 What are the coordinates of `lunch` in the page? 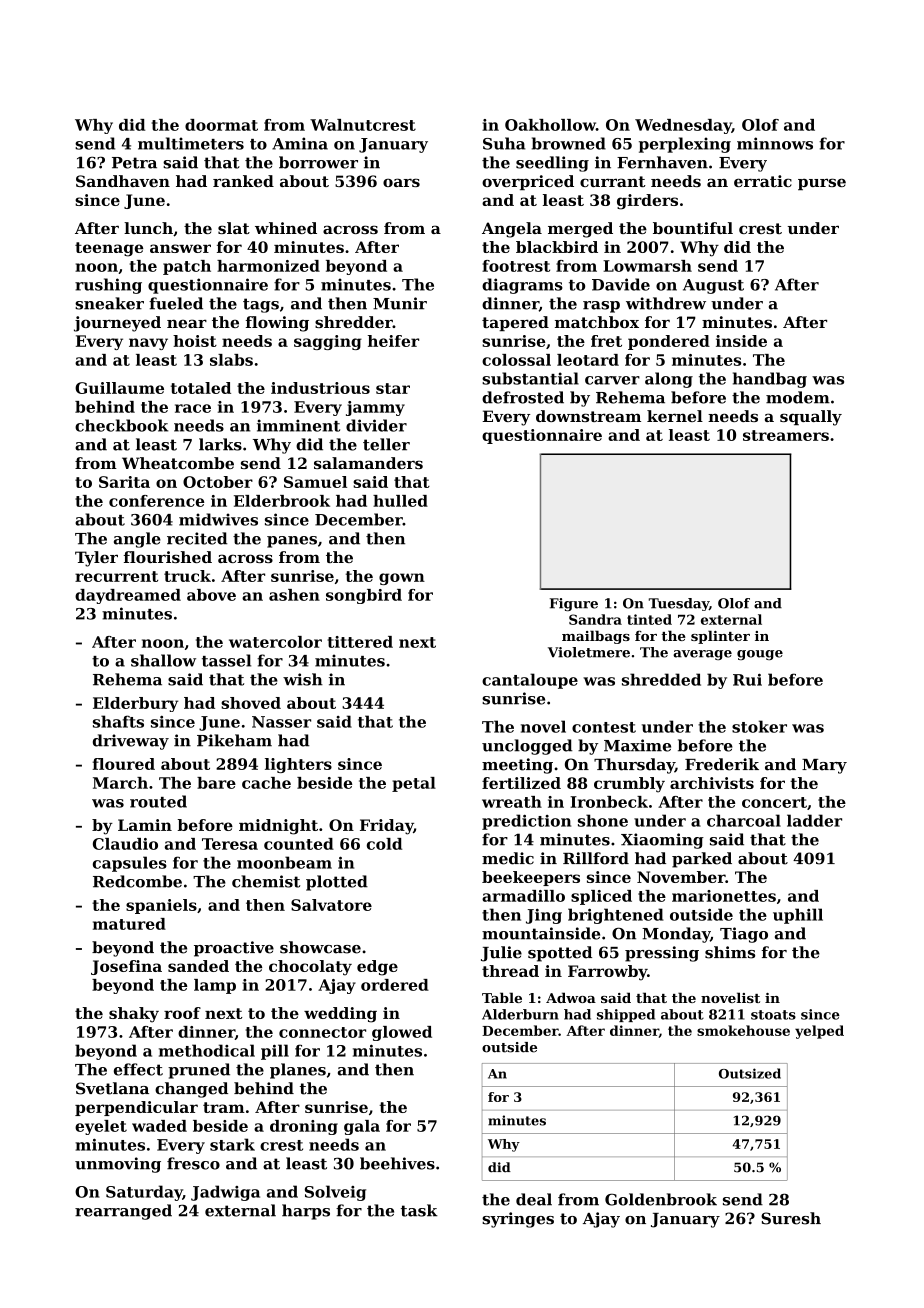 It's located at (148, 228).
